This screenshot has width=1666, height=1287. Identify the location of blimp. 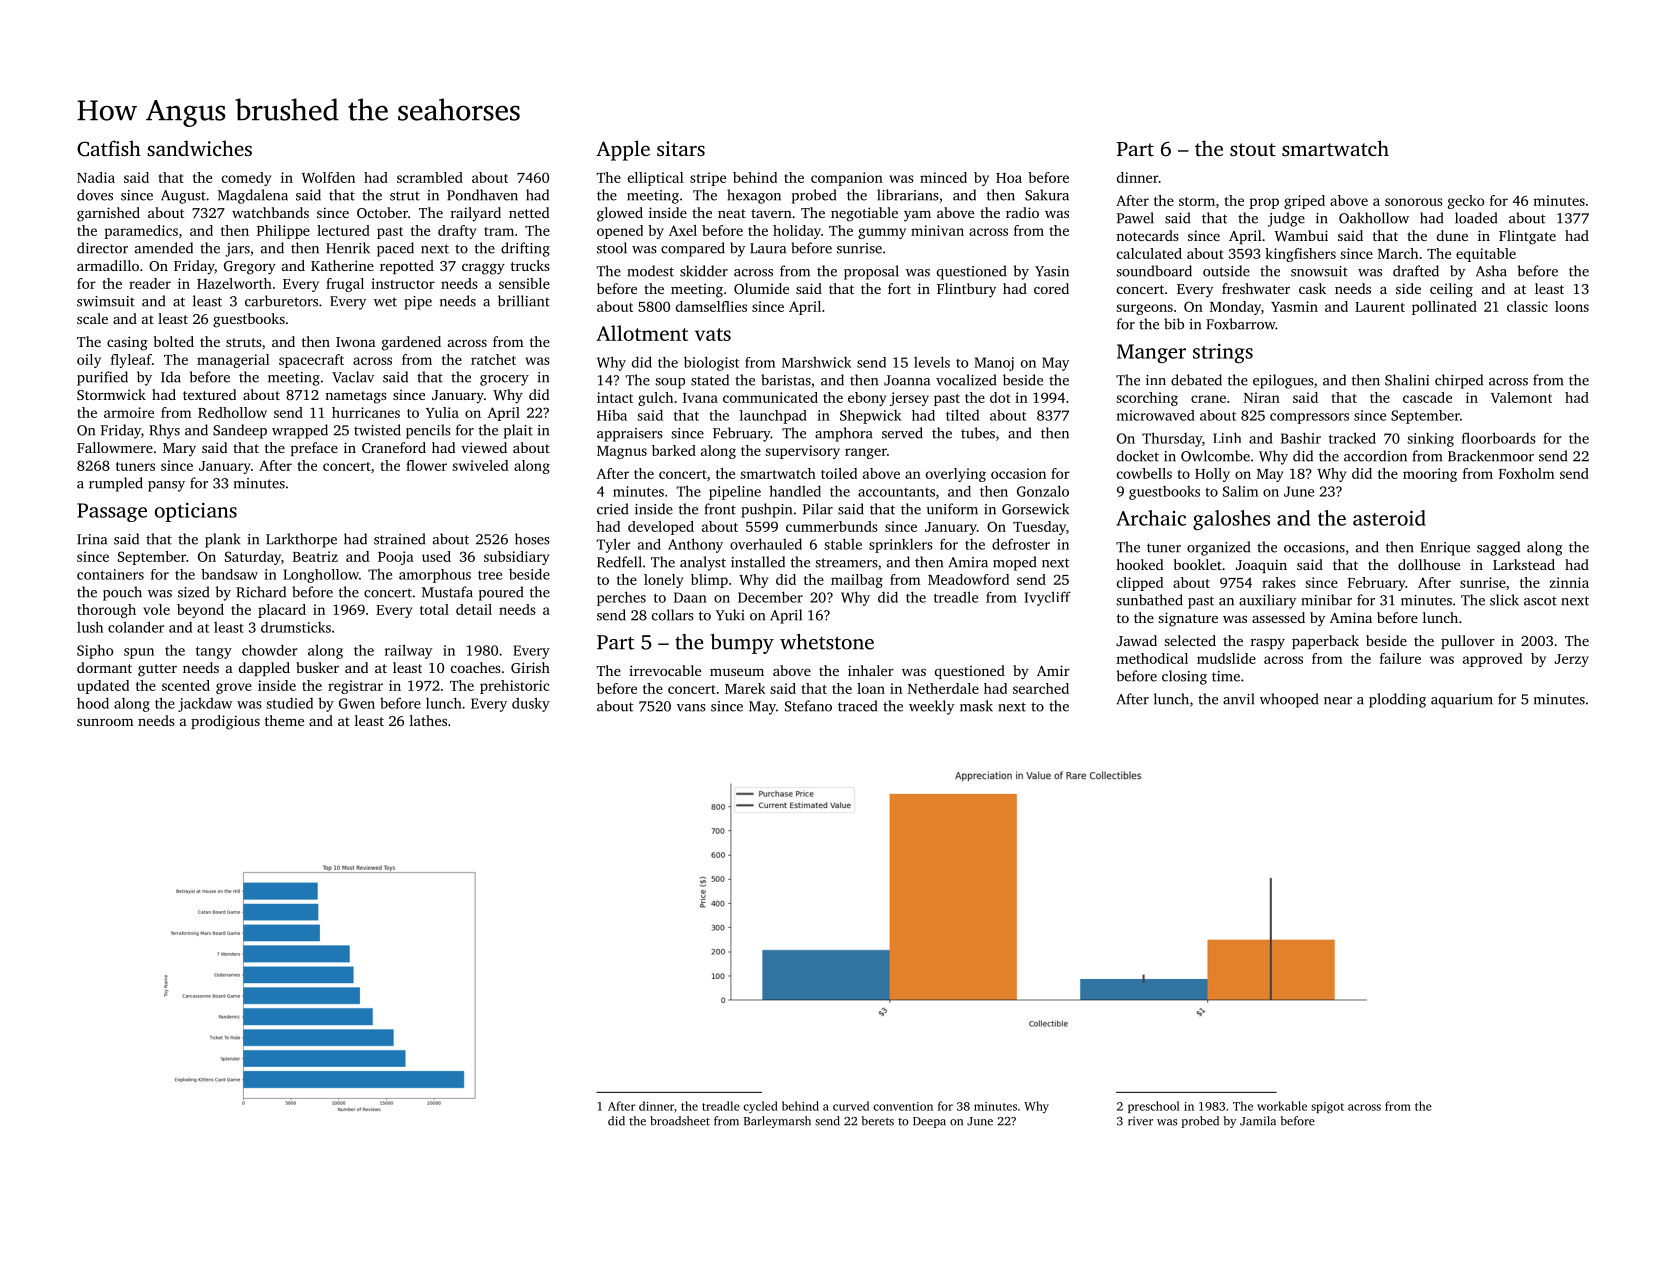
(709, 581).
